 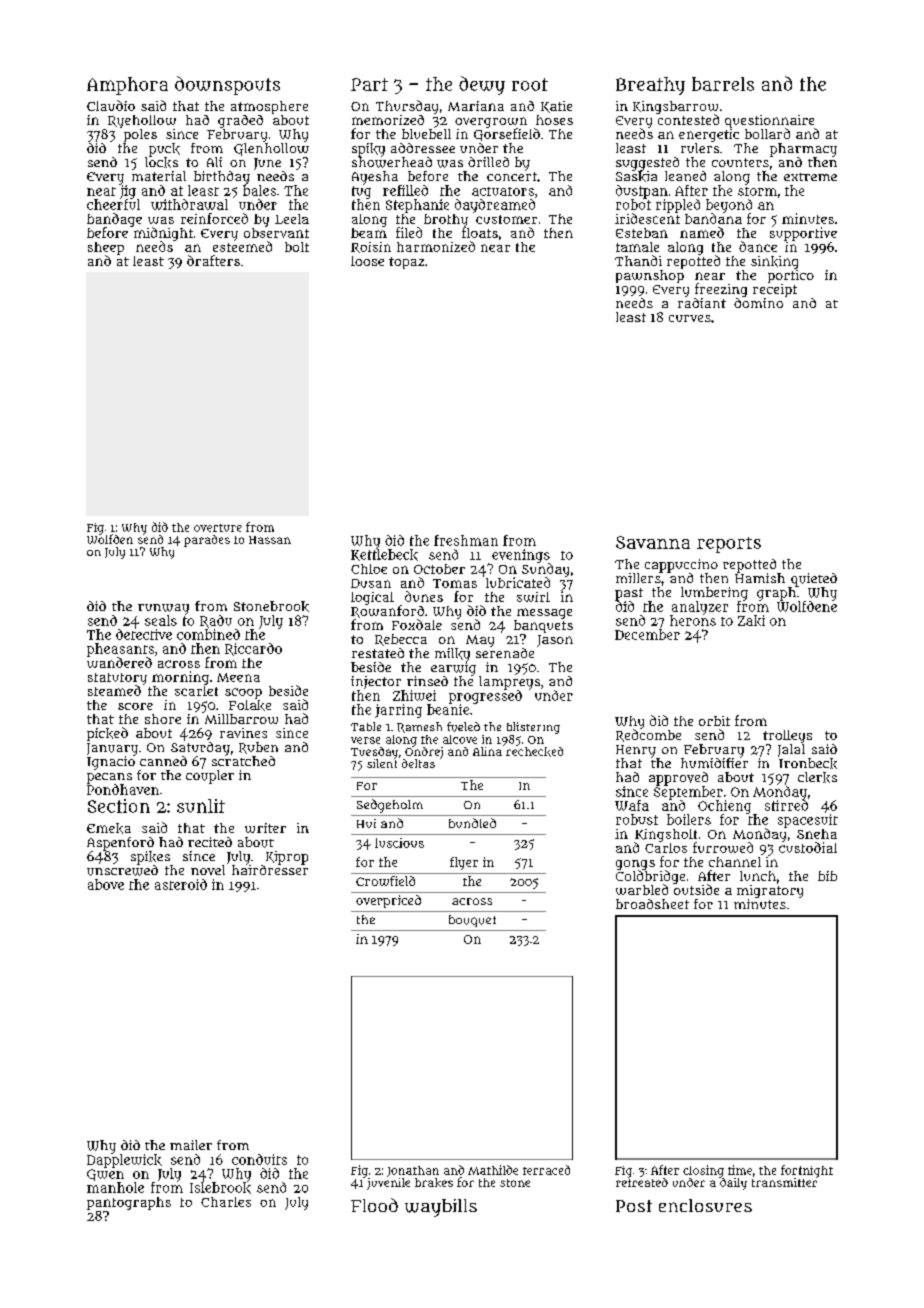 What do you see at coordinates (530, 84) in the image?
I see `root` at bounding box center [530, 84].
